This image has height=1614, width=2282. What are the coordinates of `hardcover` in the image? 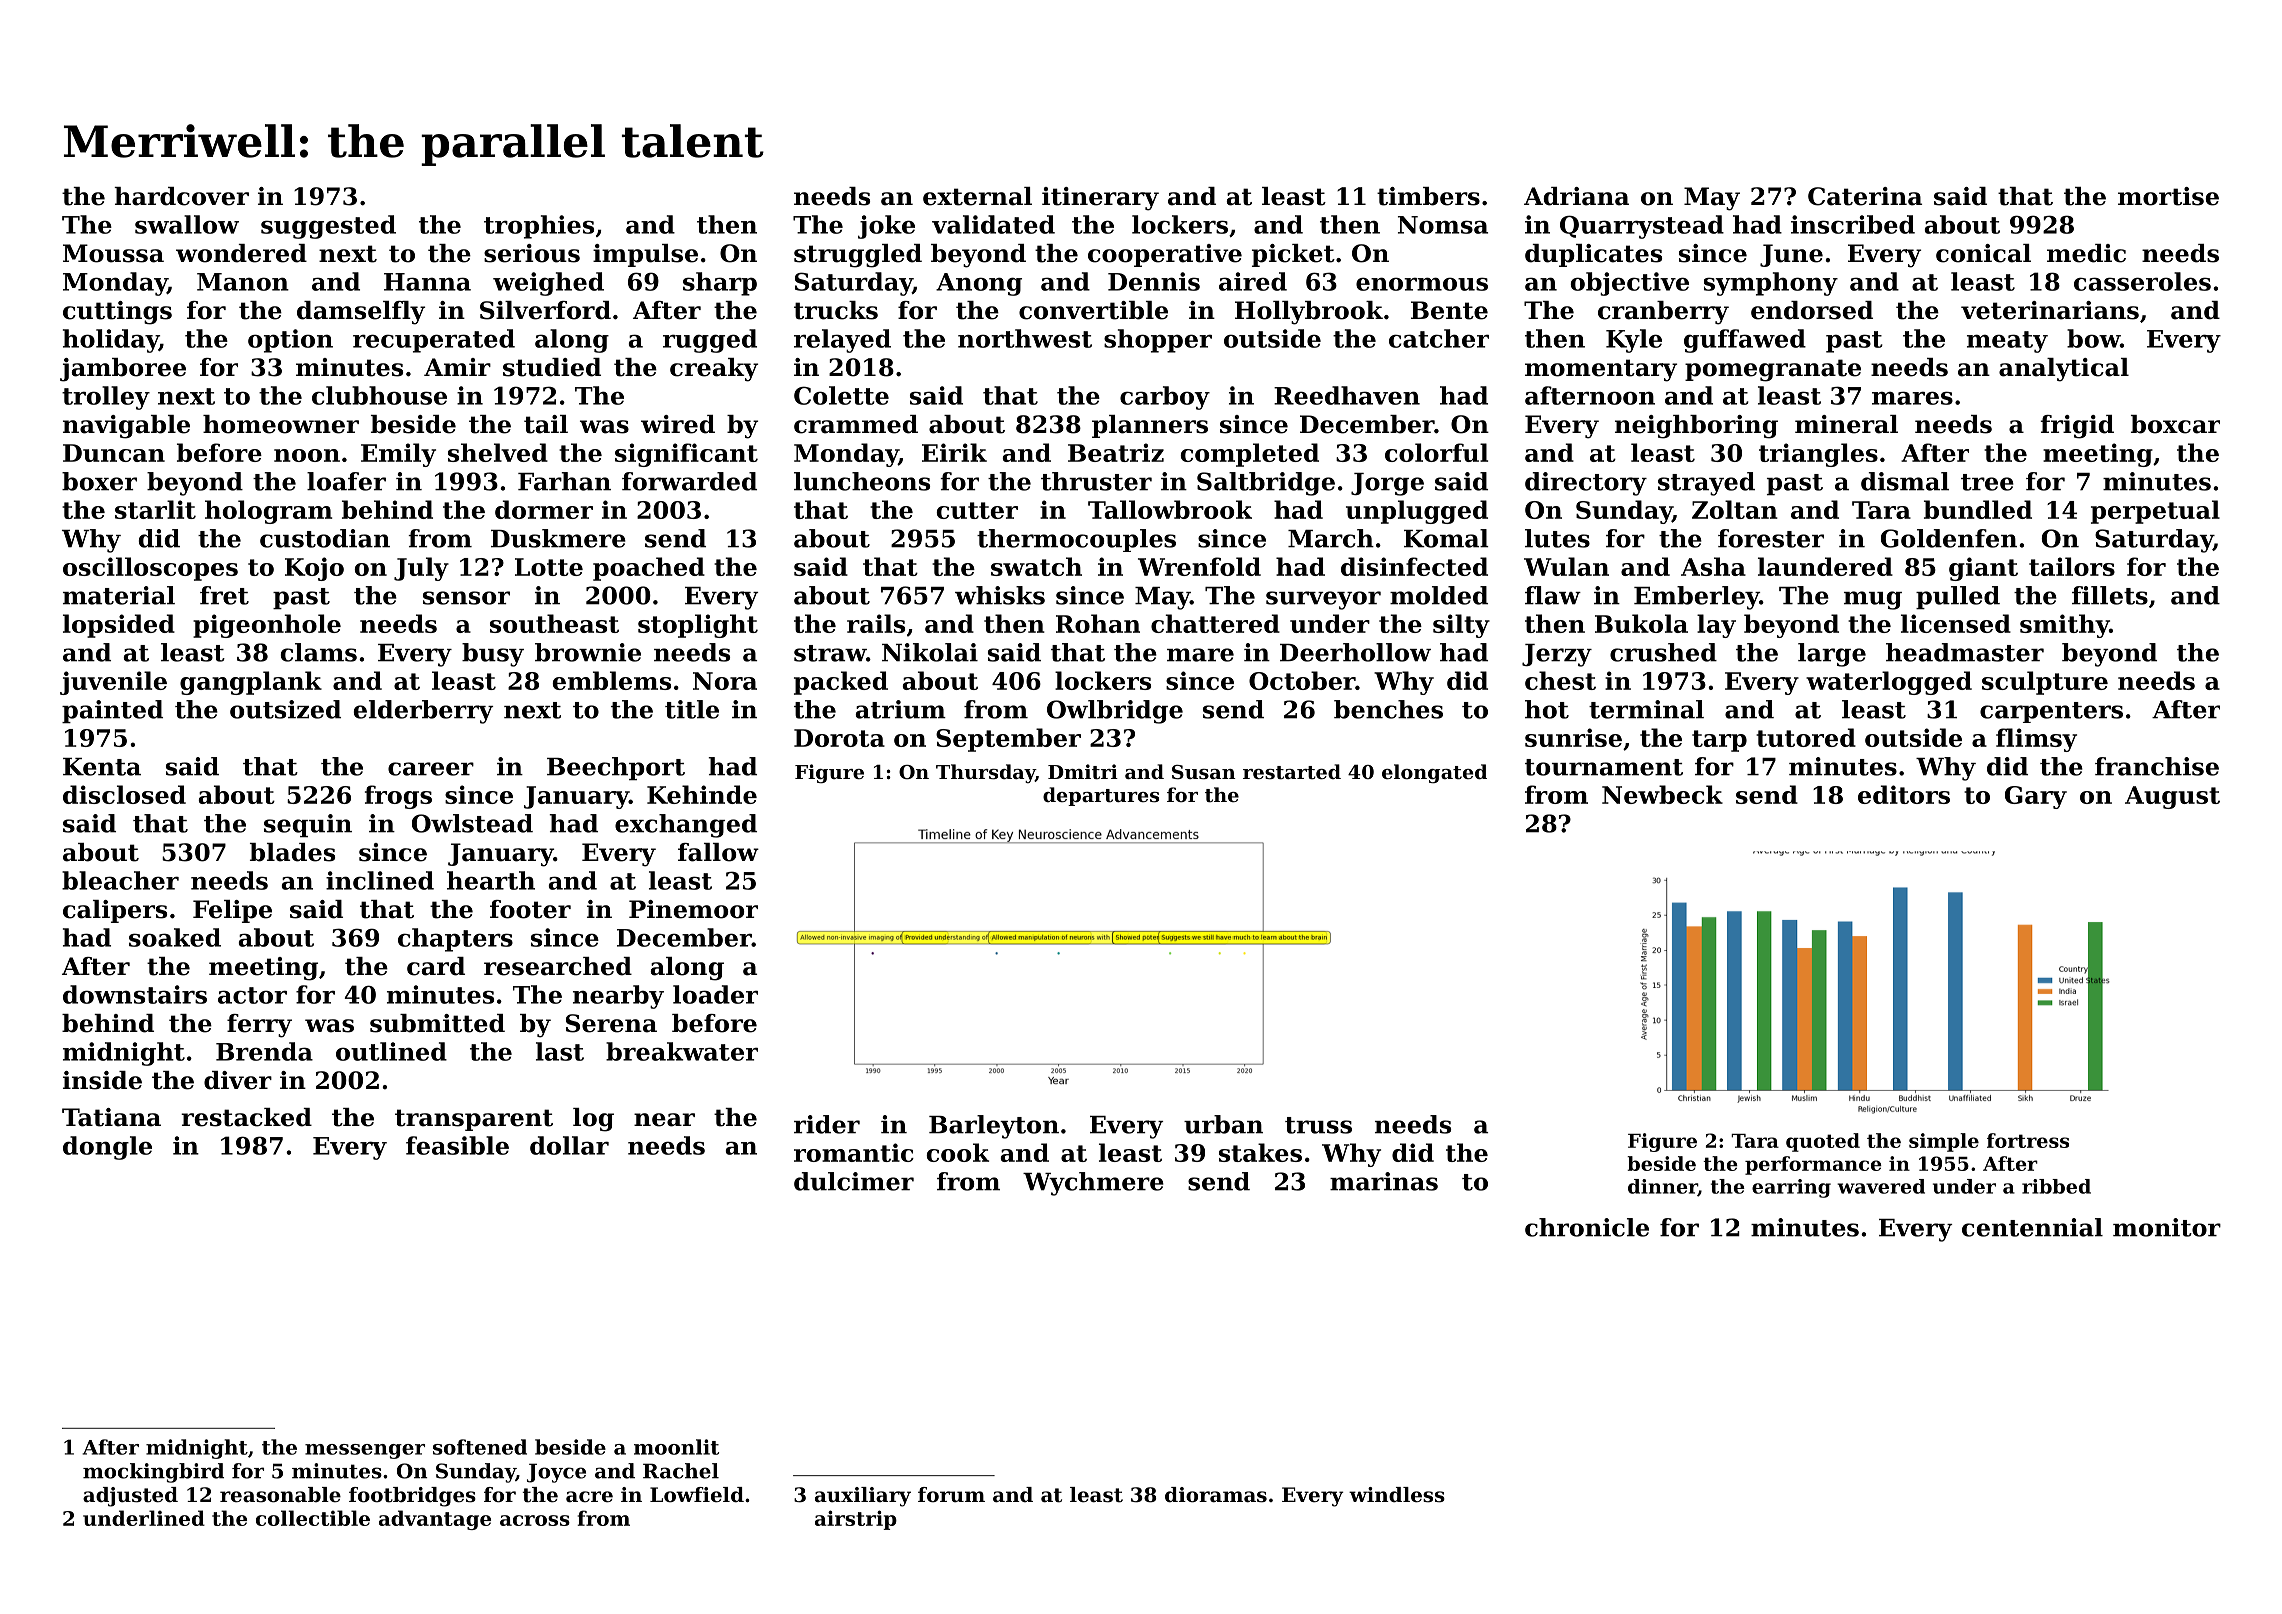 It's located at (181, 196).
